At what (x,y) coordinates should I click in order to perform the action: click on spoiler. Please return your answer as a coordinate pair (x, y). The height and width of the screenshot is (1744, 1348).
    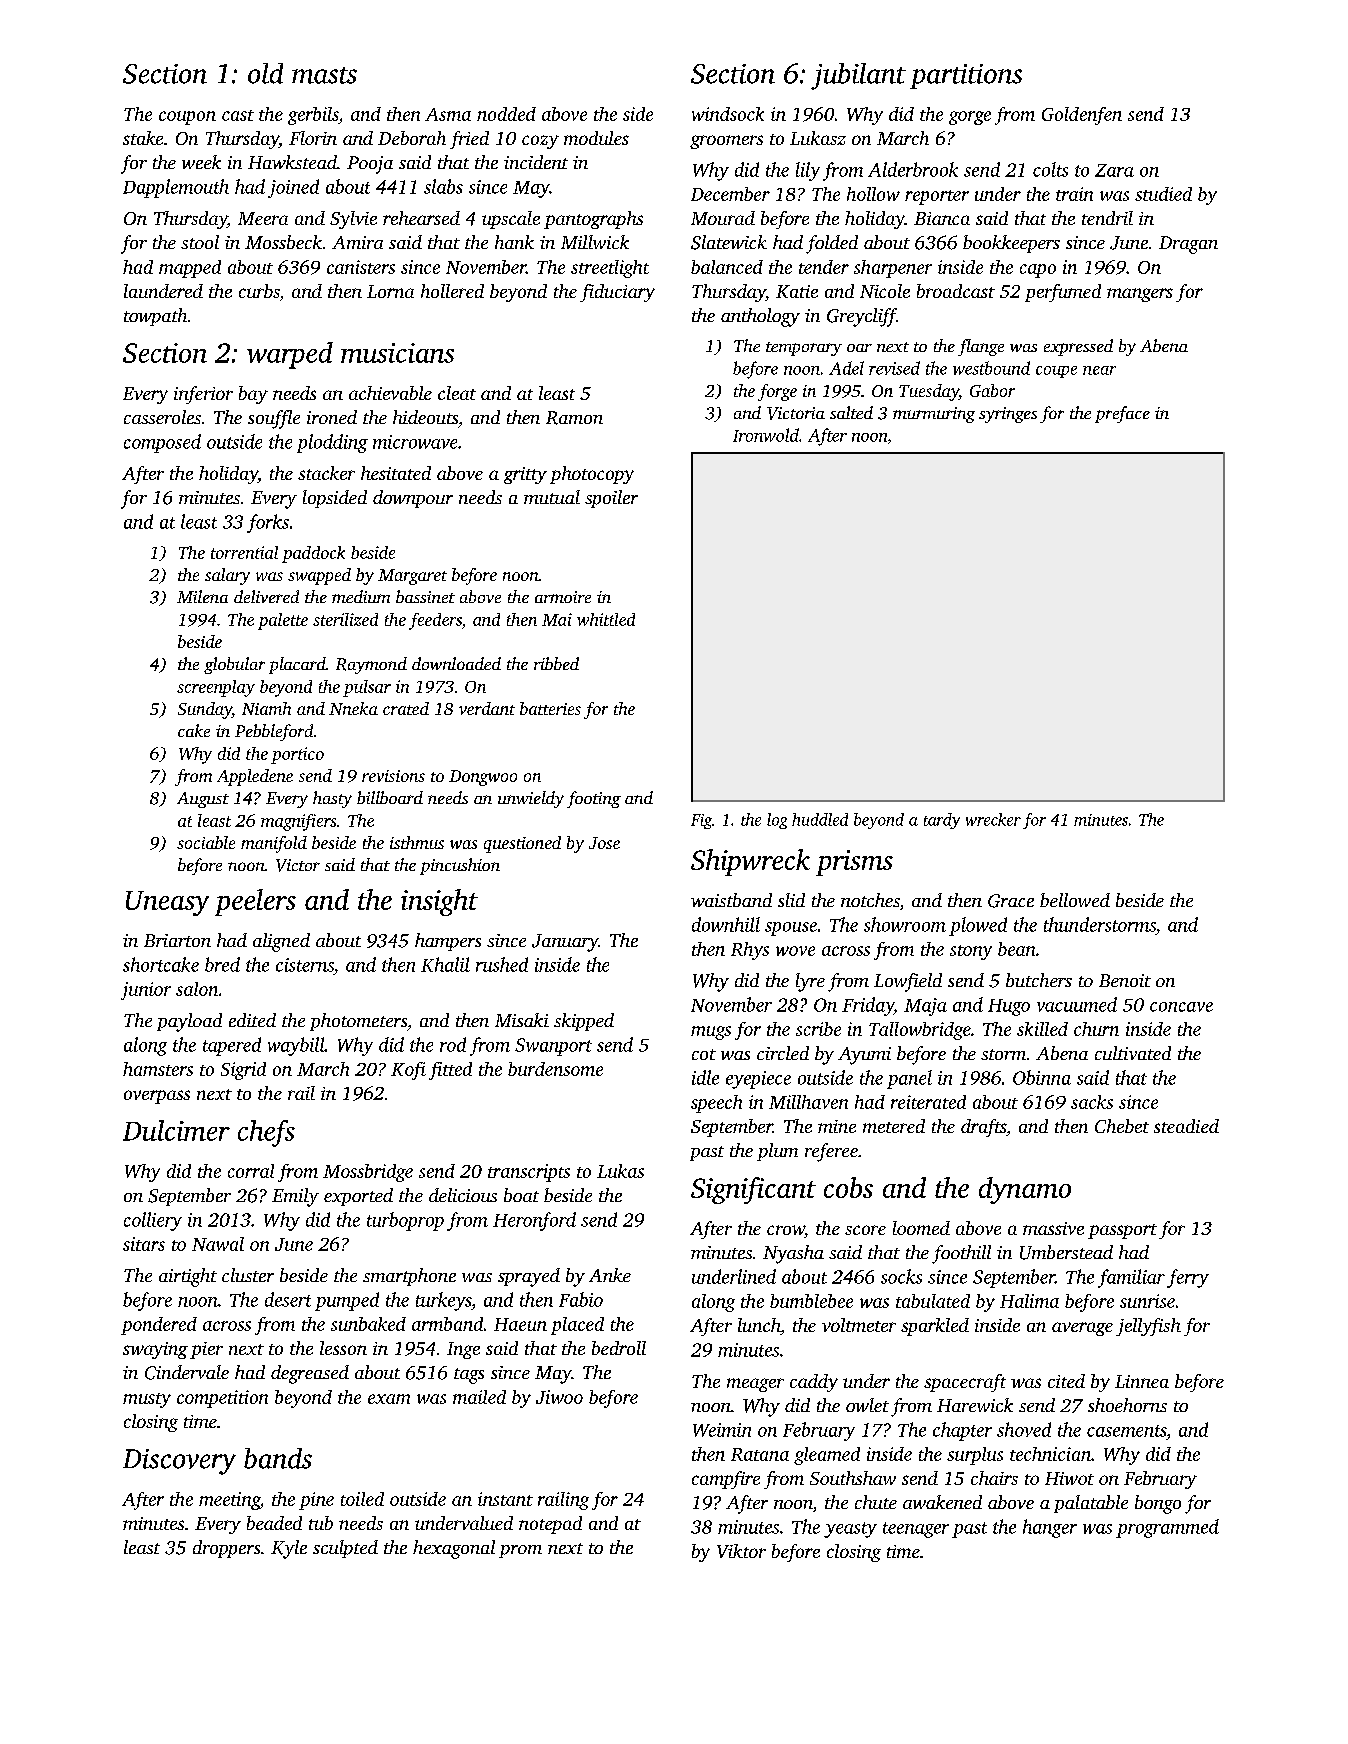
    Looking at the image, I should click on (611, 499).
